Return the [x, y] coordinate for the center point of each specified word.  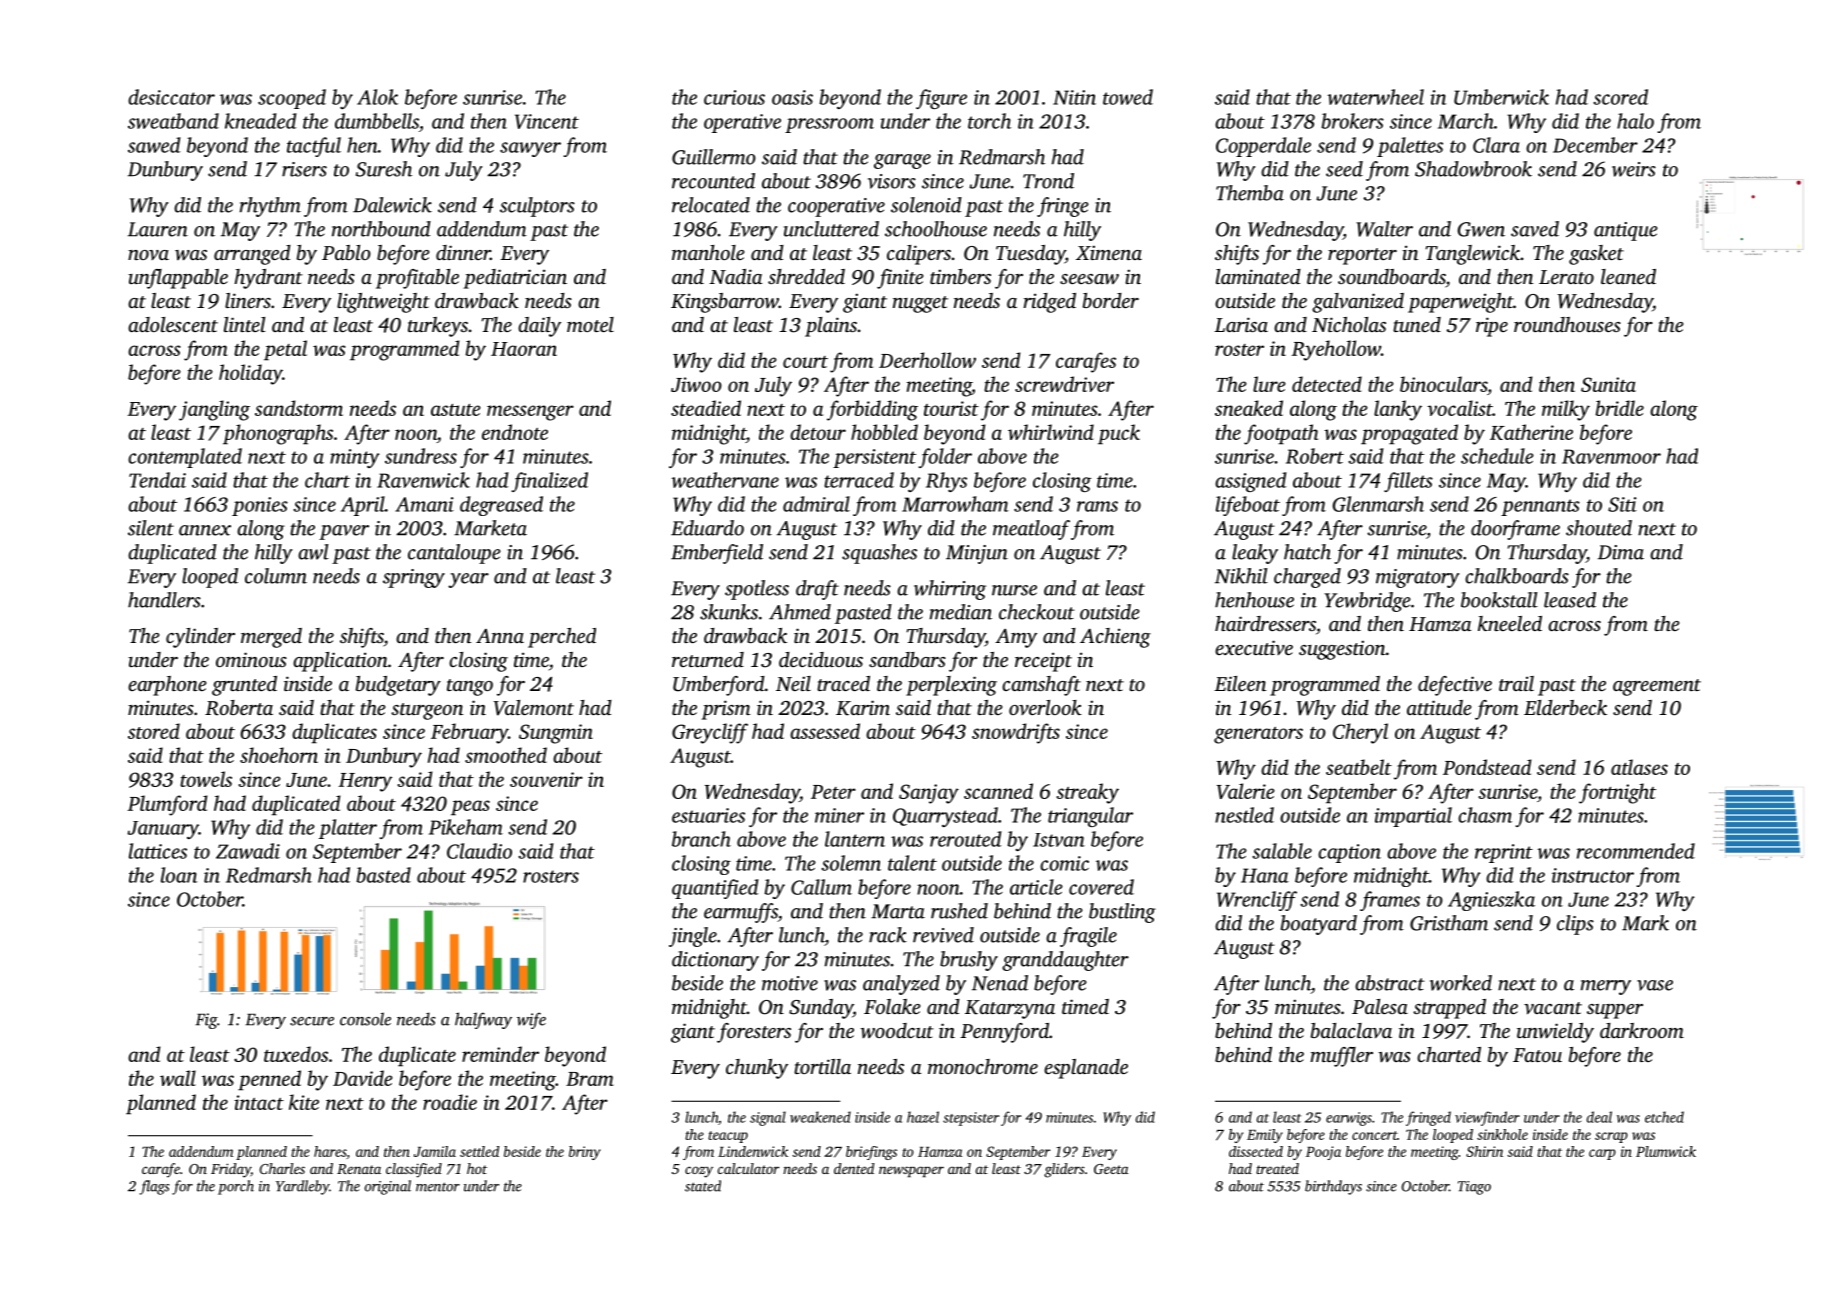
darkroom [1642, 1030]
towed [1128, 97]
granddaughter [1065, 961]
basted [383, 875]
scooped [292, 99]
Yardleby [302, 1187]
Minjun [977, 554]
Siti [1622, 504]
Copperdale [1263, 147]
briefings [871, 1153]
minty [355, 458]
